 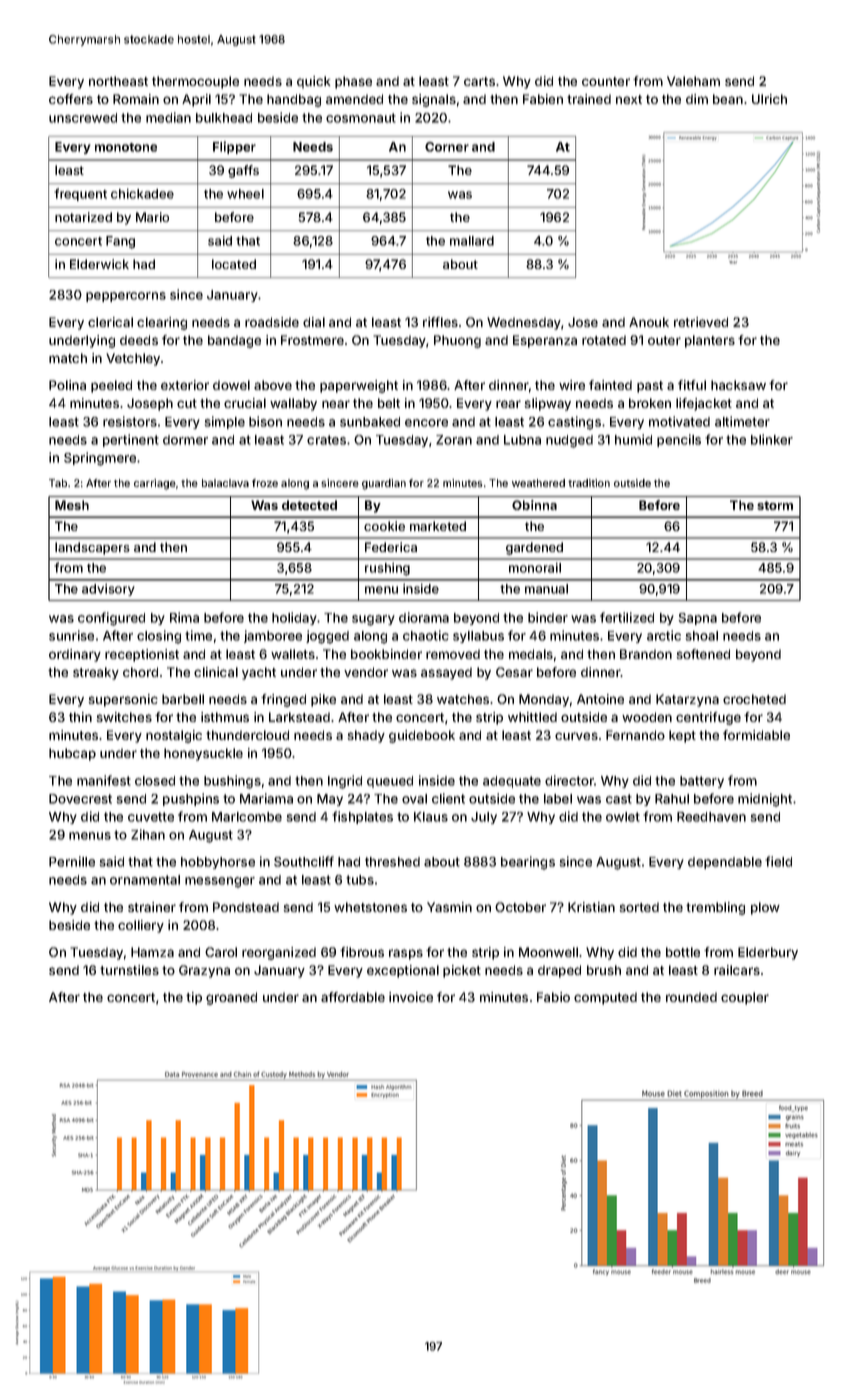 I want to click on hacksaw, so click(x=738, y=385).
